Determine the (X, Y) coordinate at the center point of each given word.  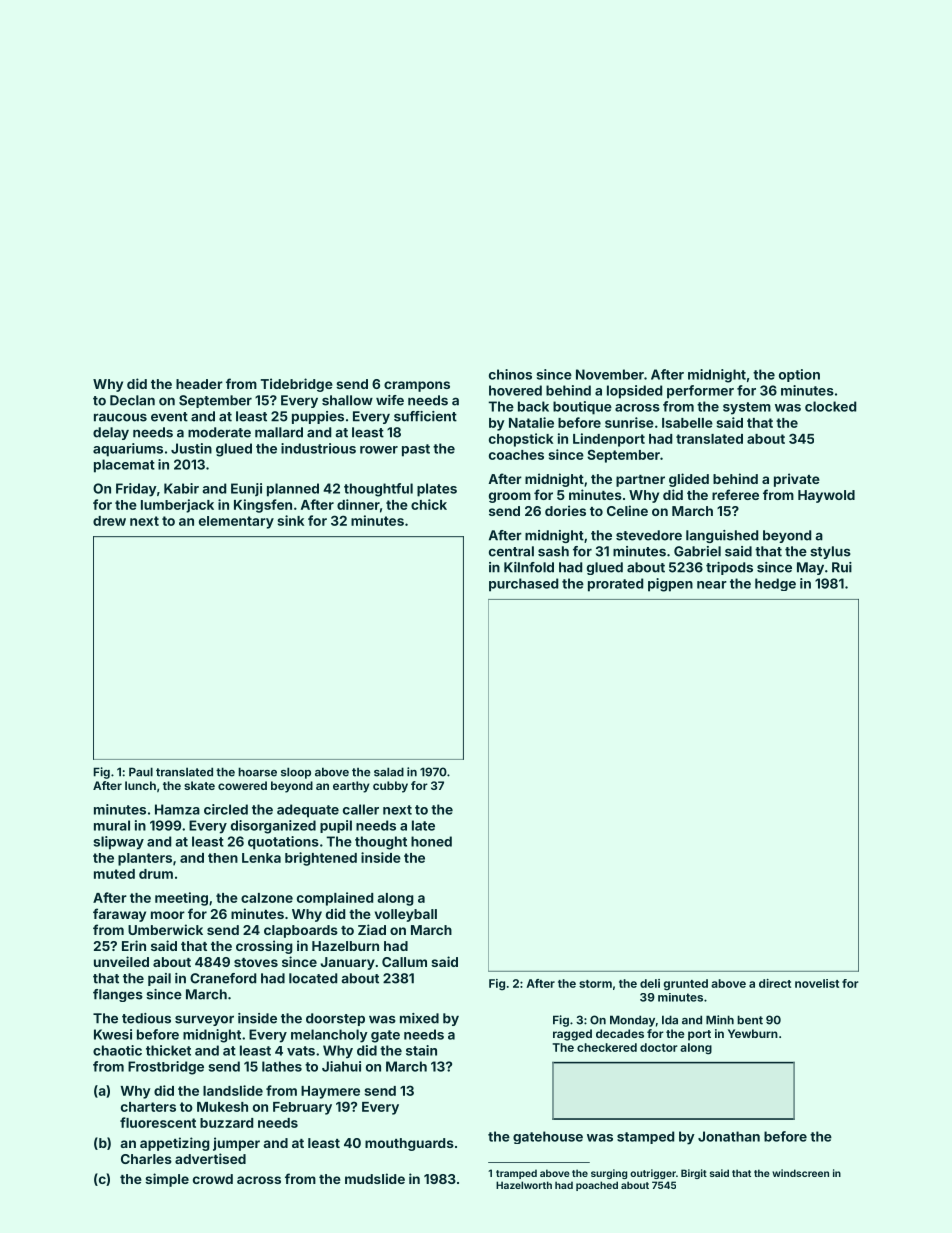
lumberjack (177, 506)
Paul (141, 772)
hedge (775, 584)
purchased (523, 585)
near (712, 585)
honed (431, 841)
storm (595, 984)
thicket (168, 1050)
